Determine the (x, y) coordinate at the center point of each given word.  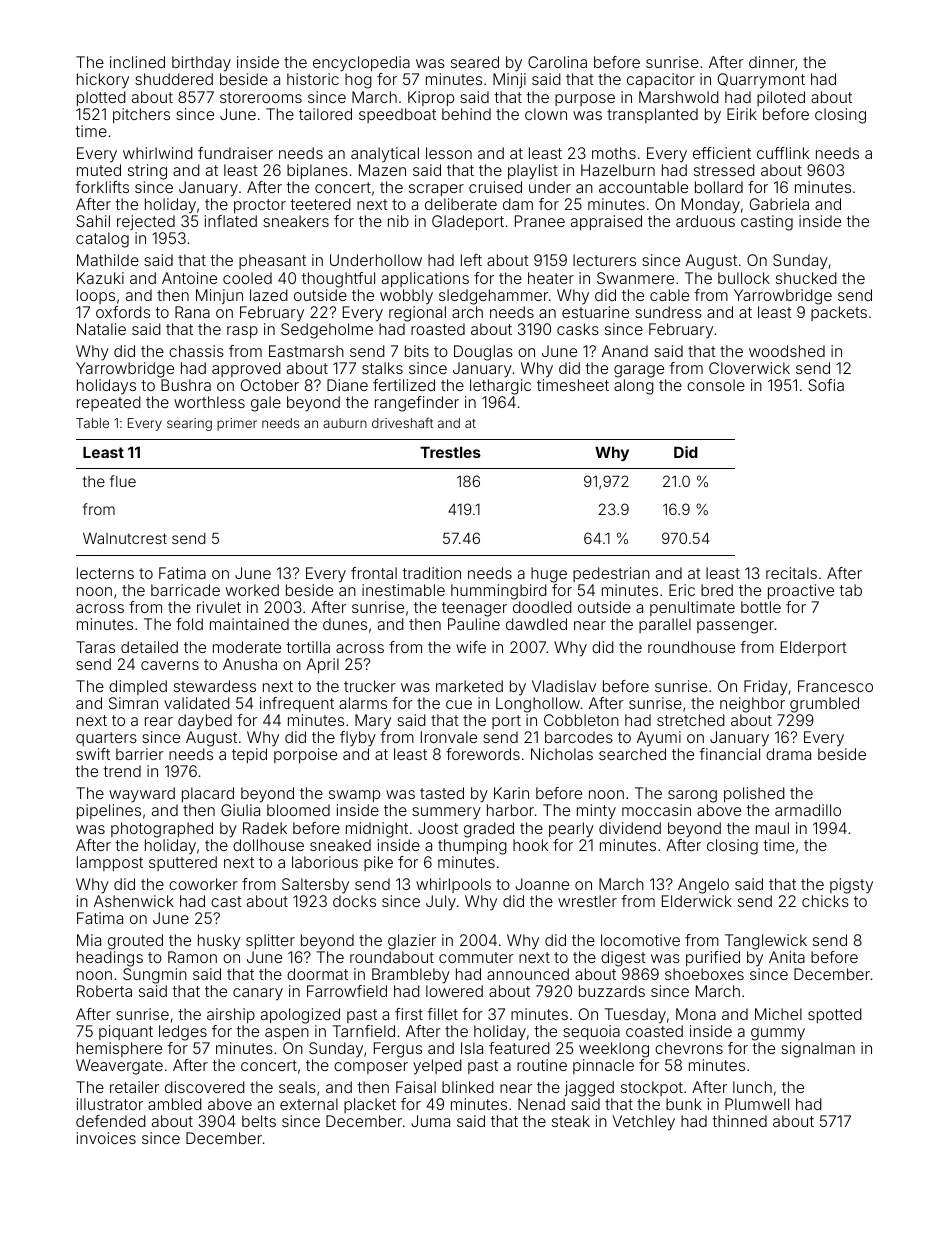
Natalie (101, 329)
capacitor (661, 80)
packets (839, 313)
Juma (430, 1121)
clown (546, 114)
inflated (231, 221)
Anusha (250, 664)
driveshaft (402, 422)
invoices (106, 1138)
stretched (691, 720)
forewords (483, 754)
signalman (818, 1050)
